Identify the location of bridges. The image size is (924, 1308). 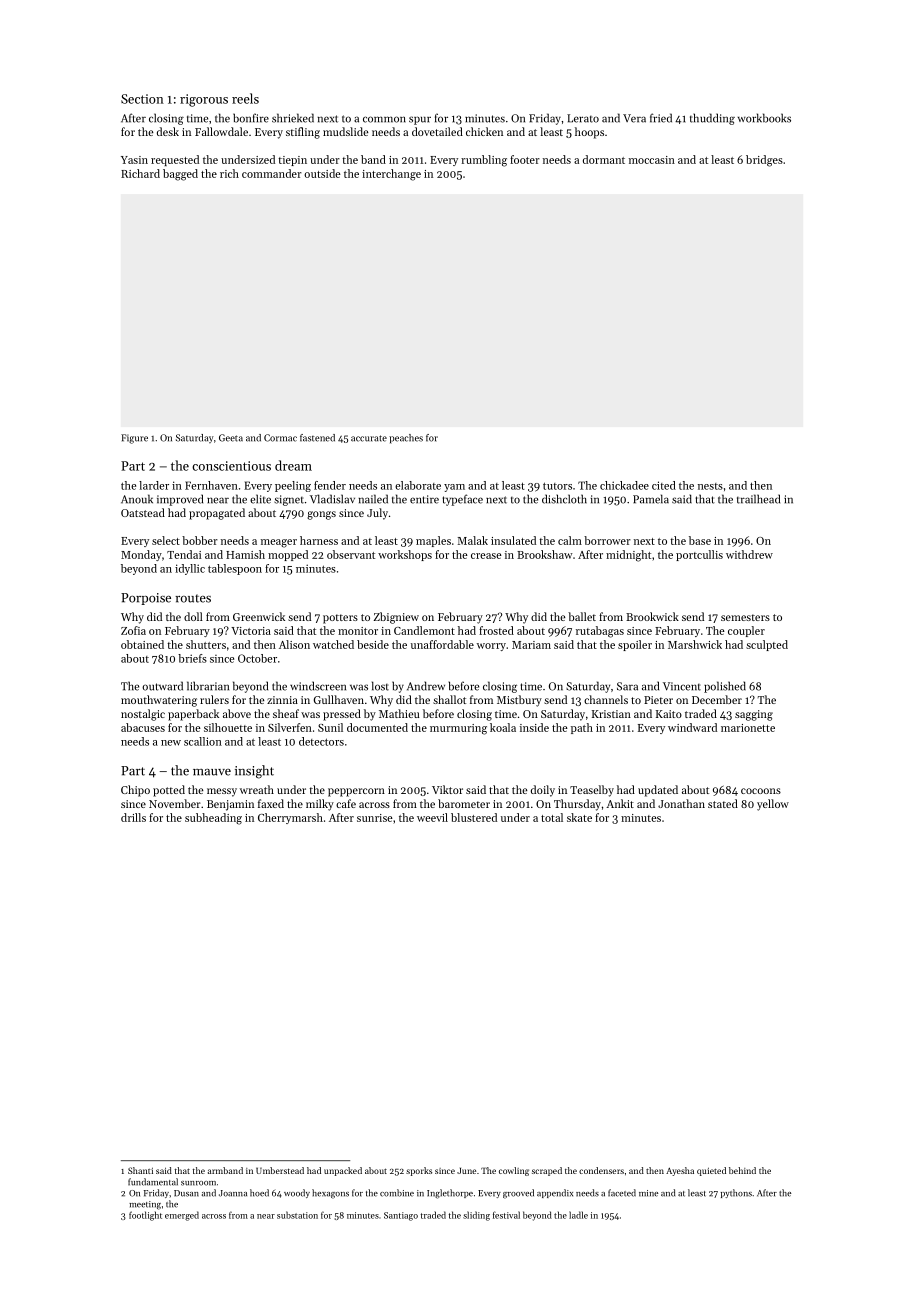
(764, 161).
